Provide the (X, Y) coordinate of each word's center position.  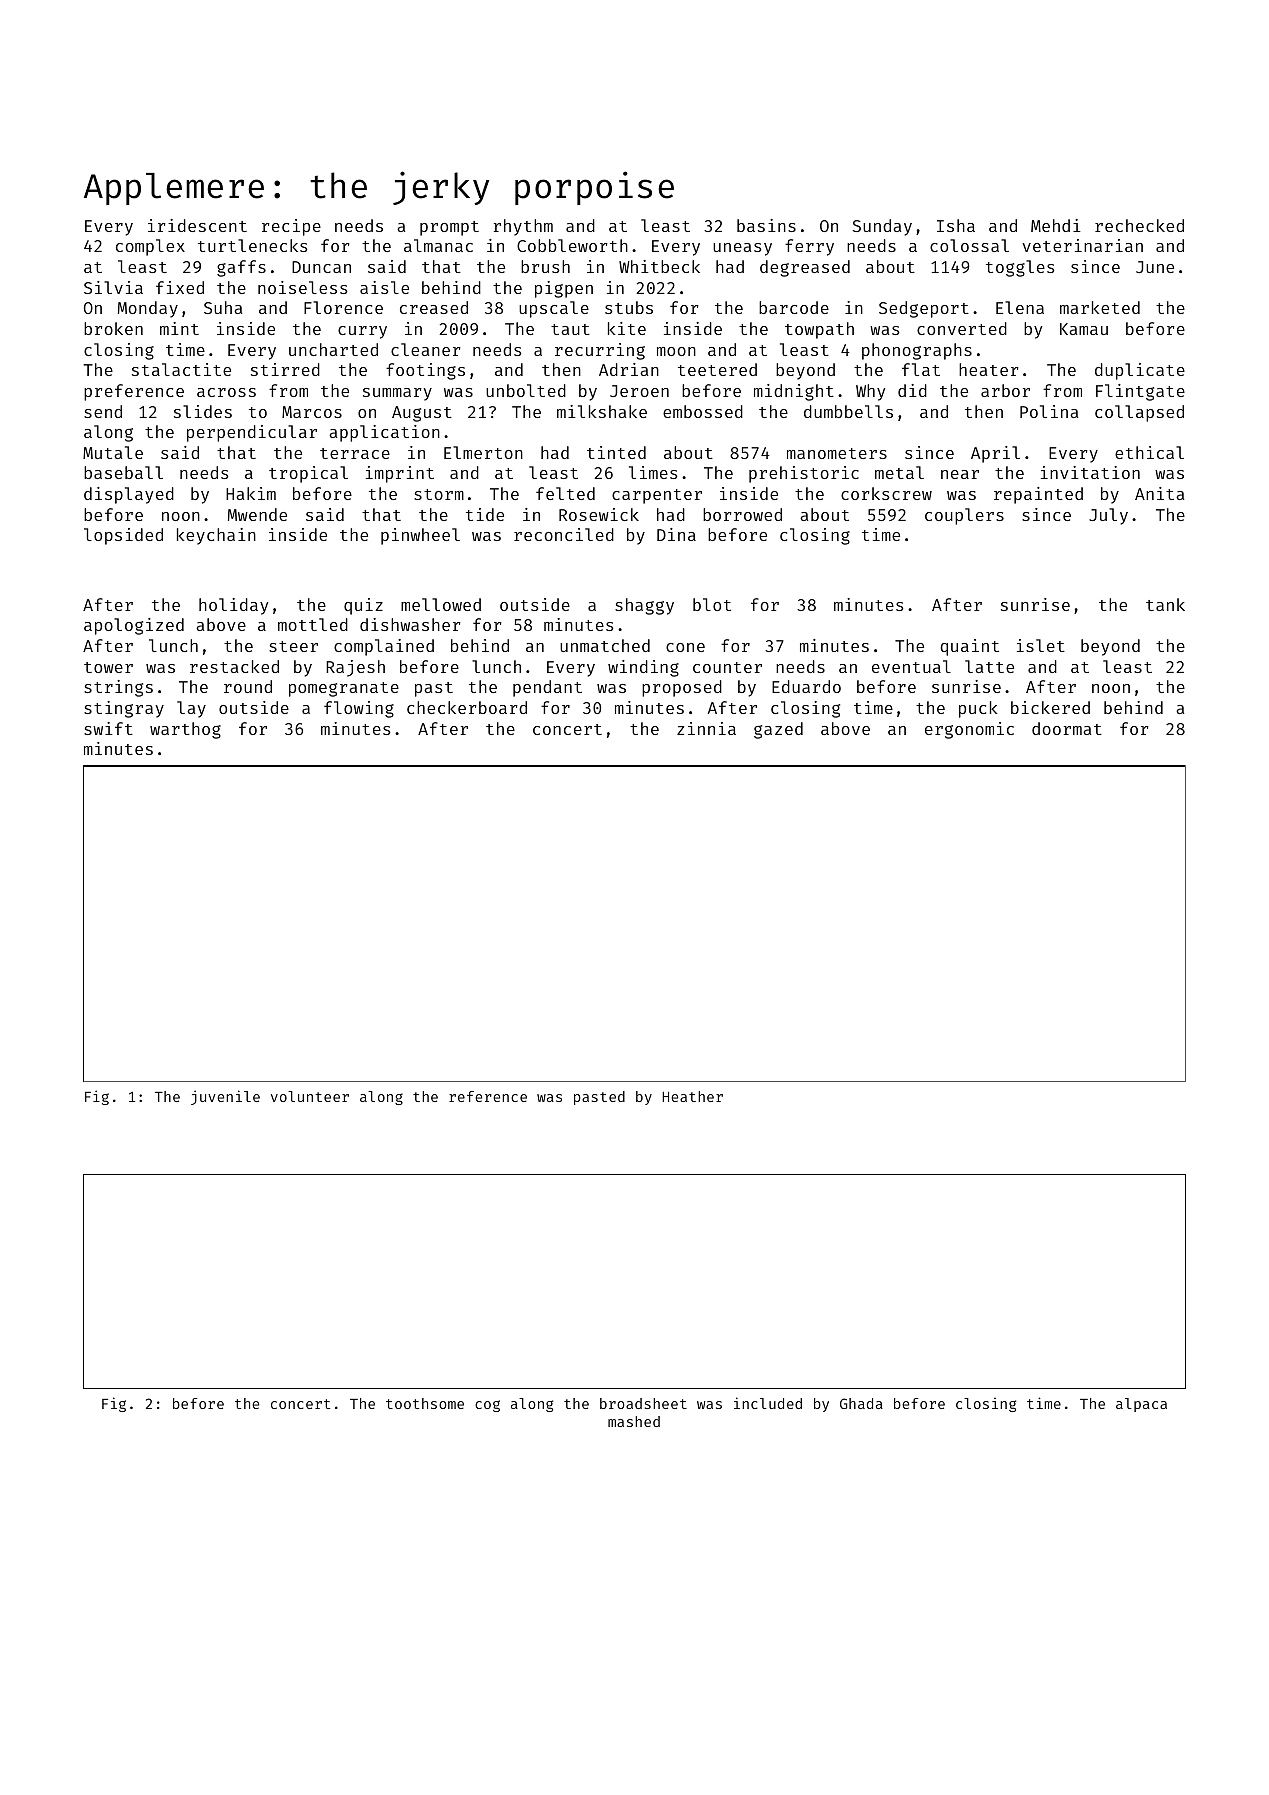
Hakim (251, 493)
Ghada (861, 1403)
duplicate (1140, 371)
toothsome (425, 1403)
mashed (634, 1421)
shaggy (644, 606)
